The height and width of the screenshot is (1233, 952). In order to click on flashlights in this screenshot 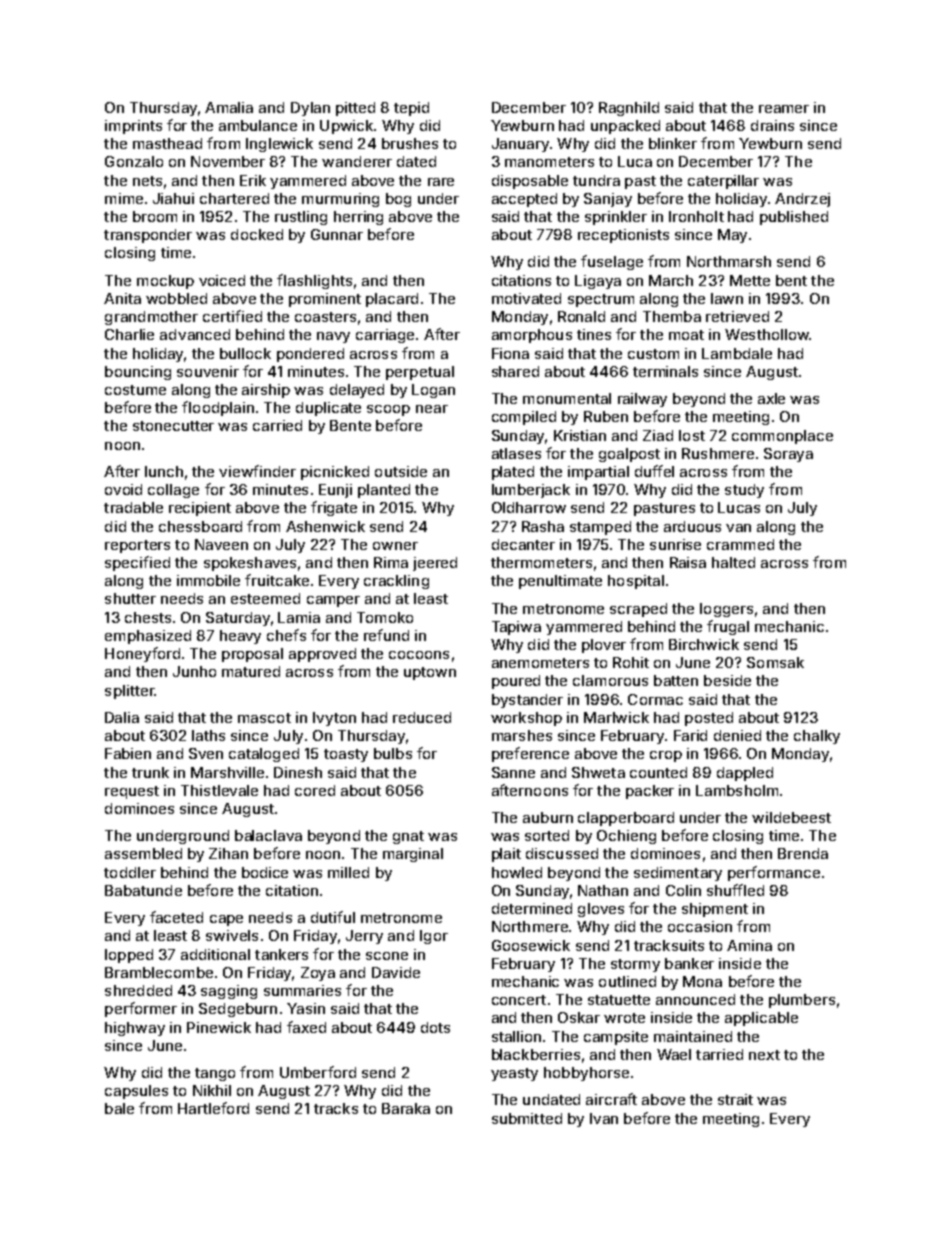, I will do `click(314, 281)`.
